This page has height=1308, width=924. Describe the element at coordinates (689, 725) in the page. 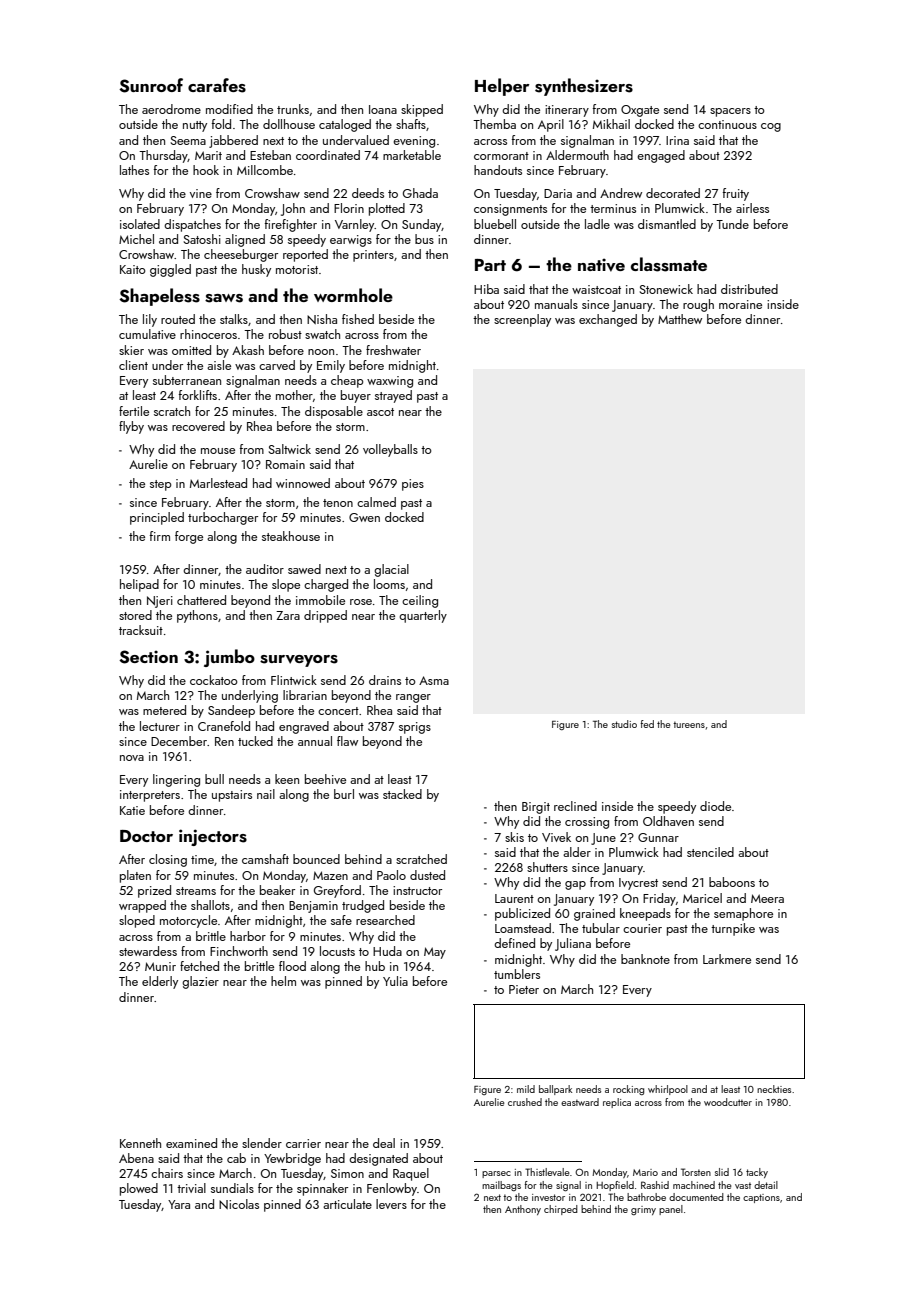

I see `tureens` at that location.
